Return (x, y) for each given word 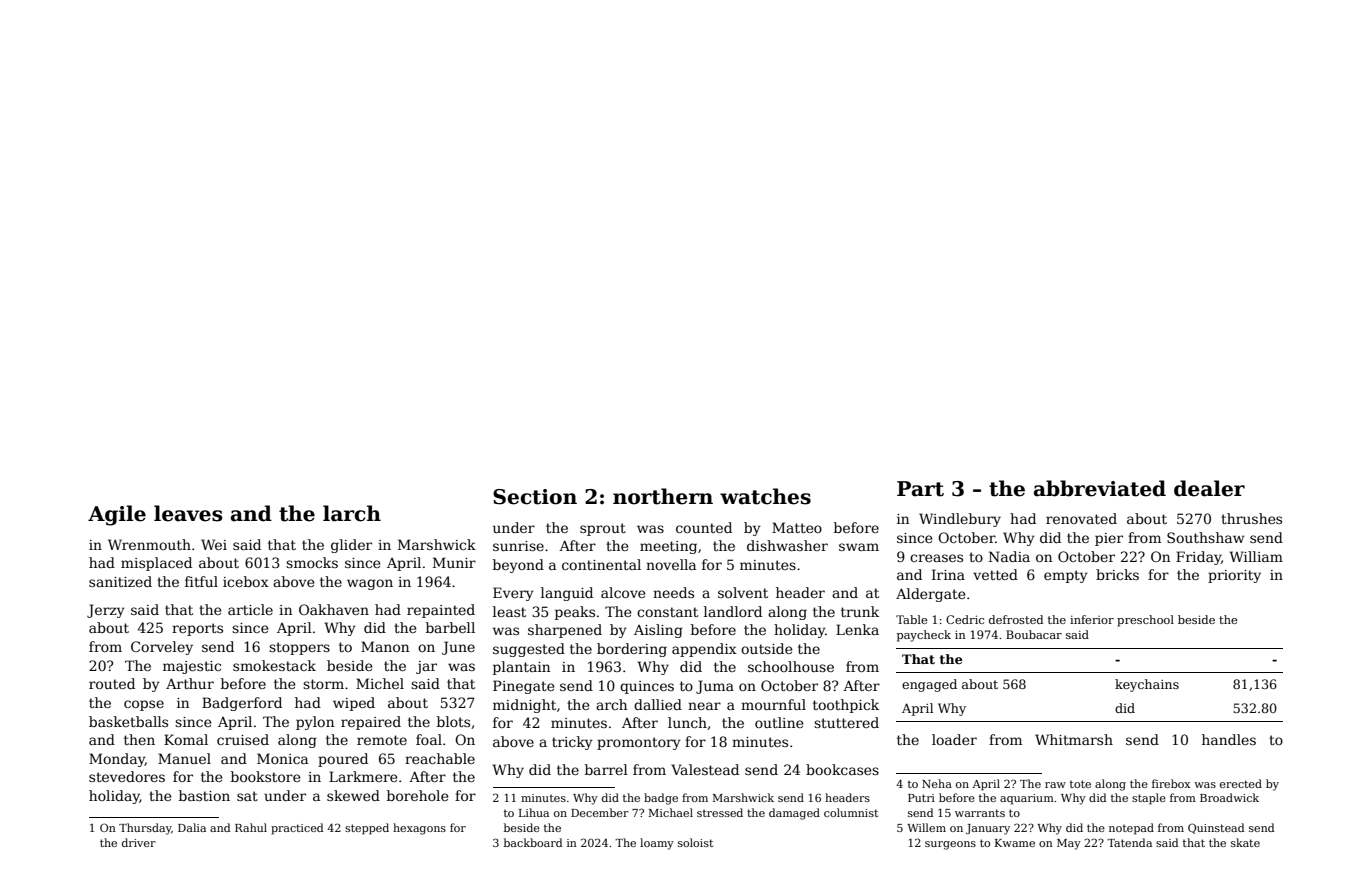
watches (765, 496)
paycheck (924, 636)
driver (139, 842)
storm (323, 684)
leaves (188, 513)
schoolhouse (791, 666)
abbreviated (1100, 488)
